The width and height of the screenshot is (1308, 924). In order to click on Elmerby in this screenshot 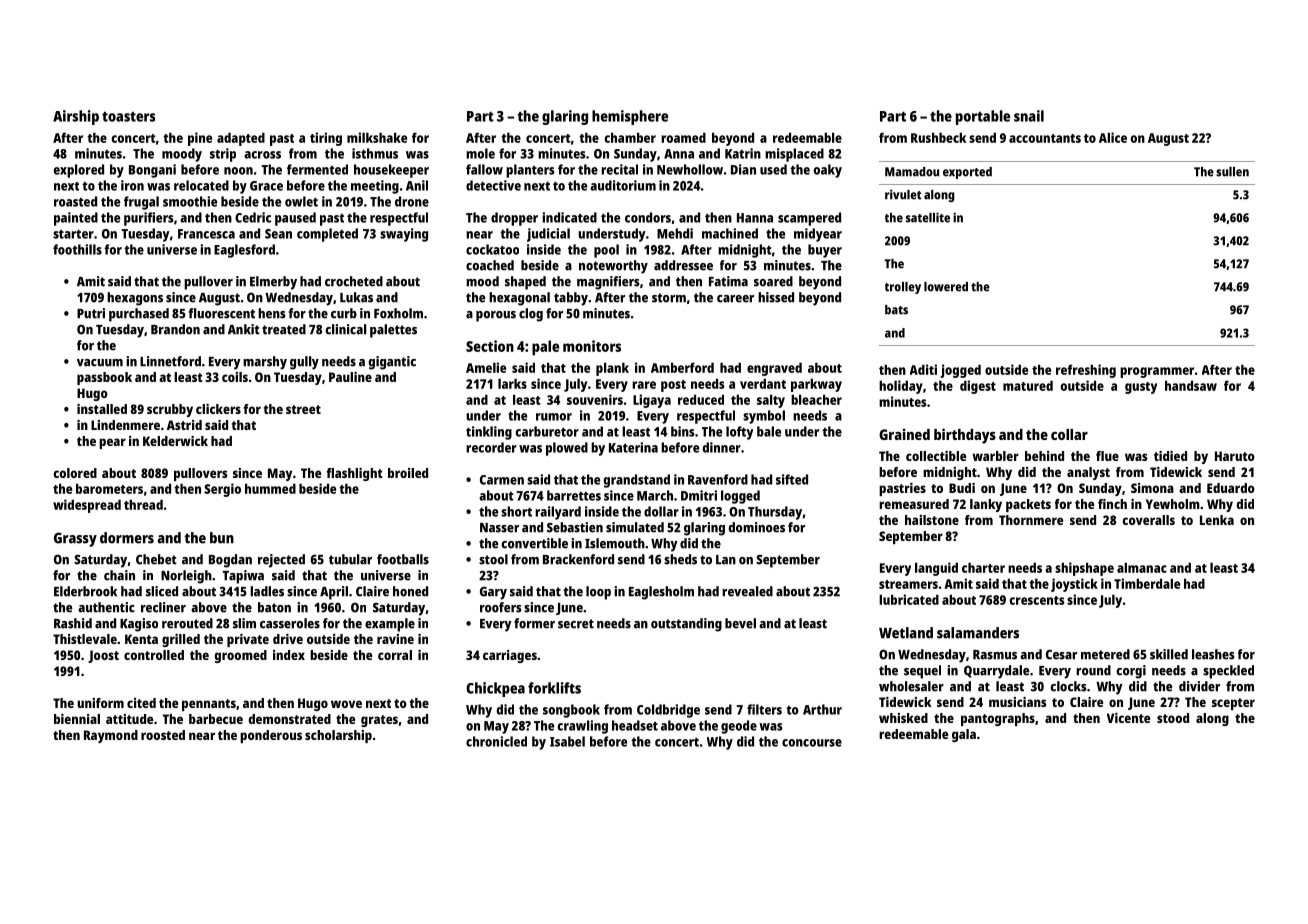, I will do `click(273, 283)`.
